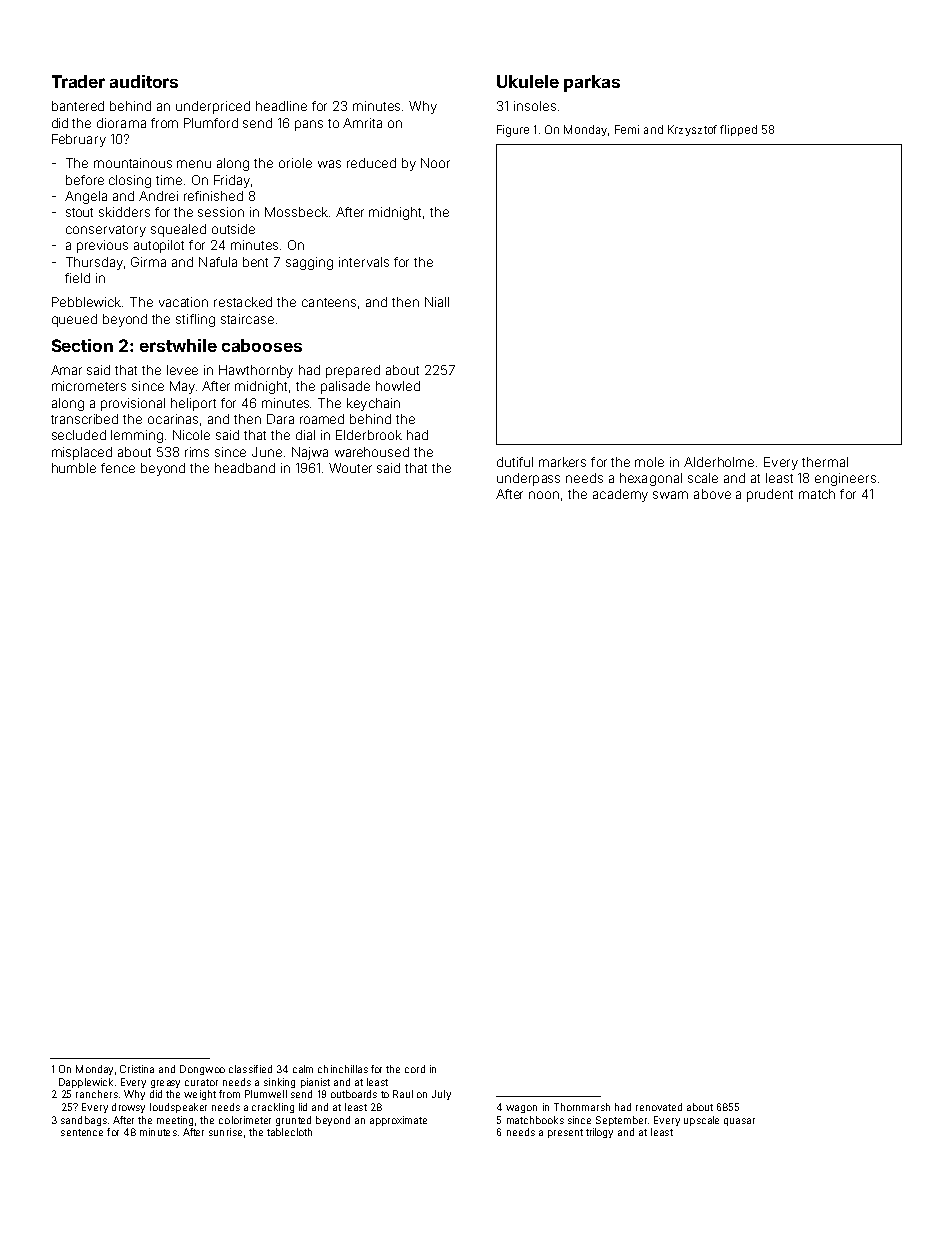 The width and height of the page is (952, 1233). I want to click on thermal, so click(825, 462).
